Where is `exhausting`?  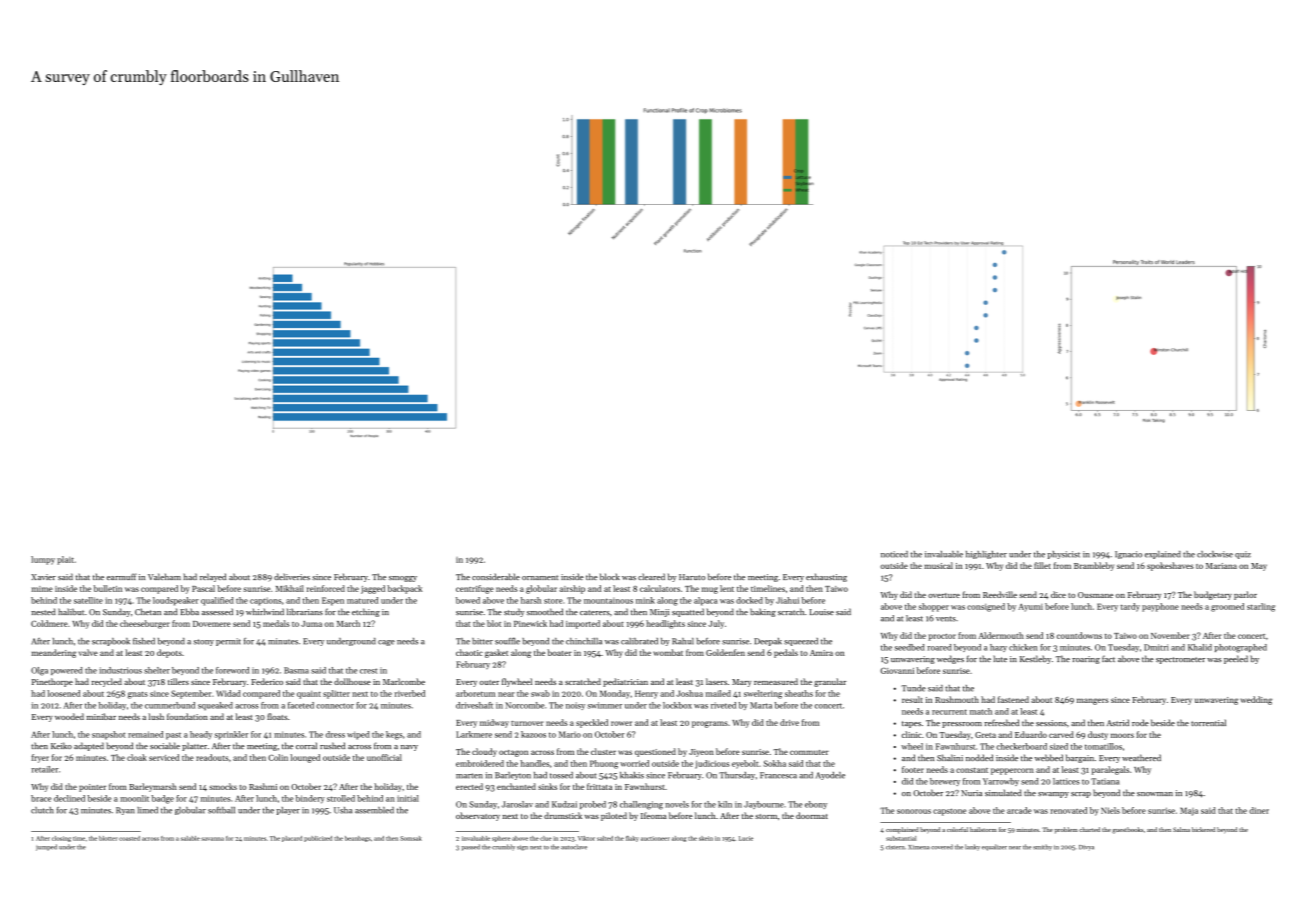 exhausting is located at coordinates (826, 577).
